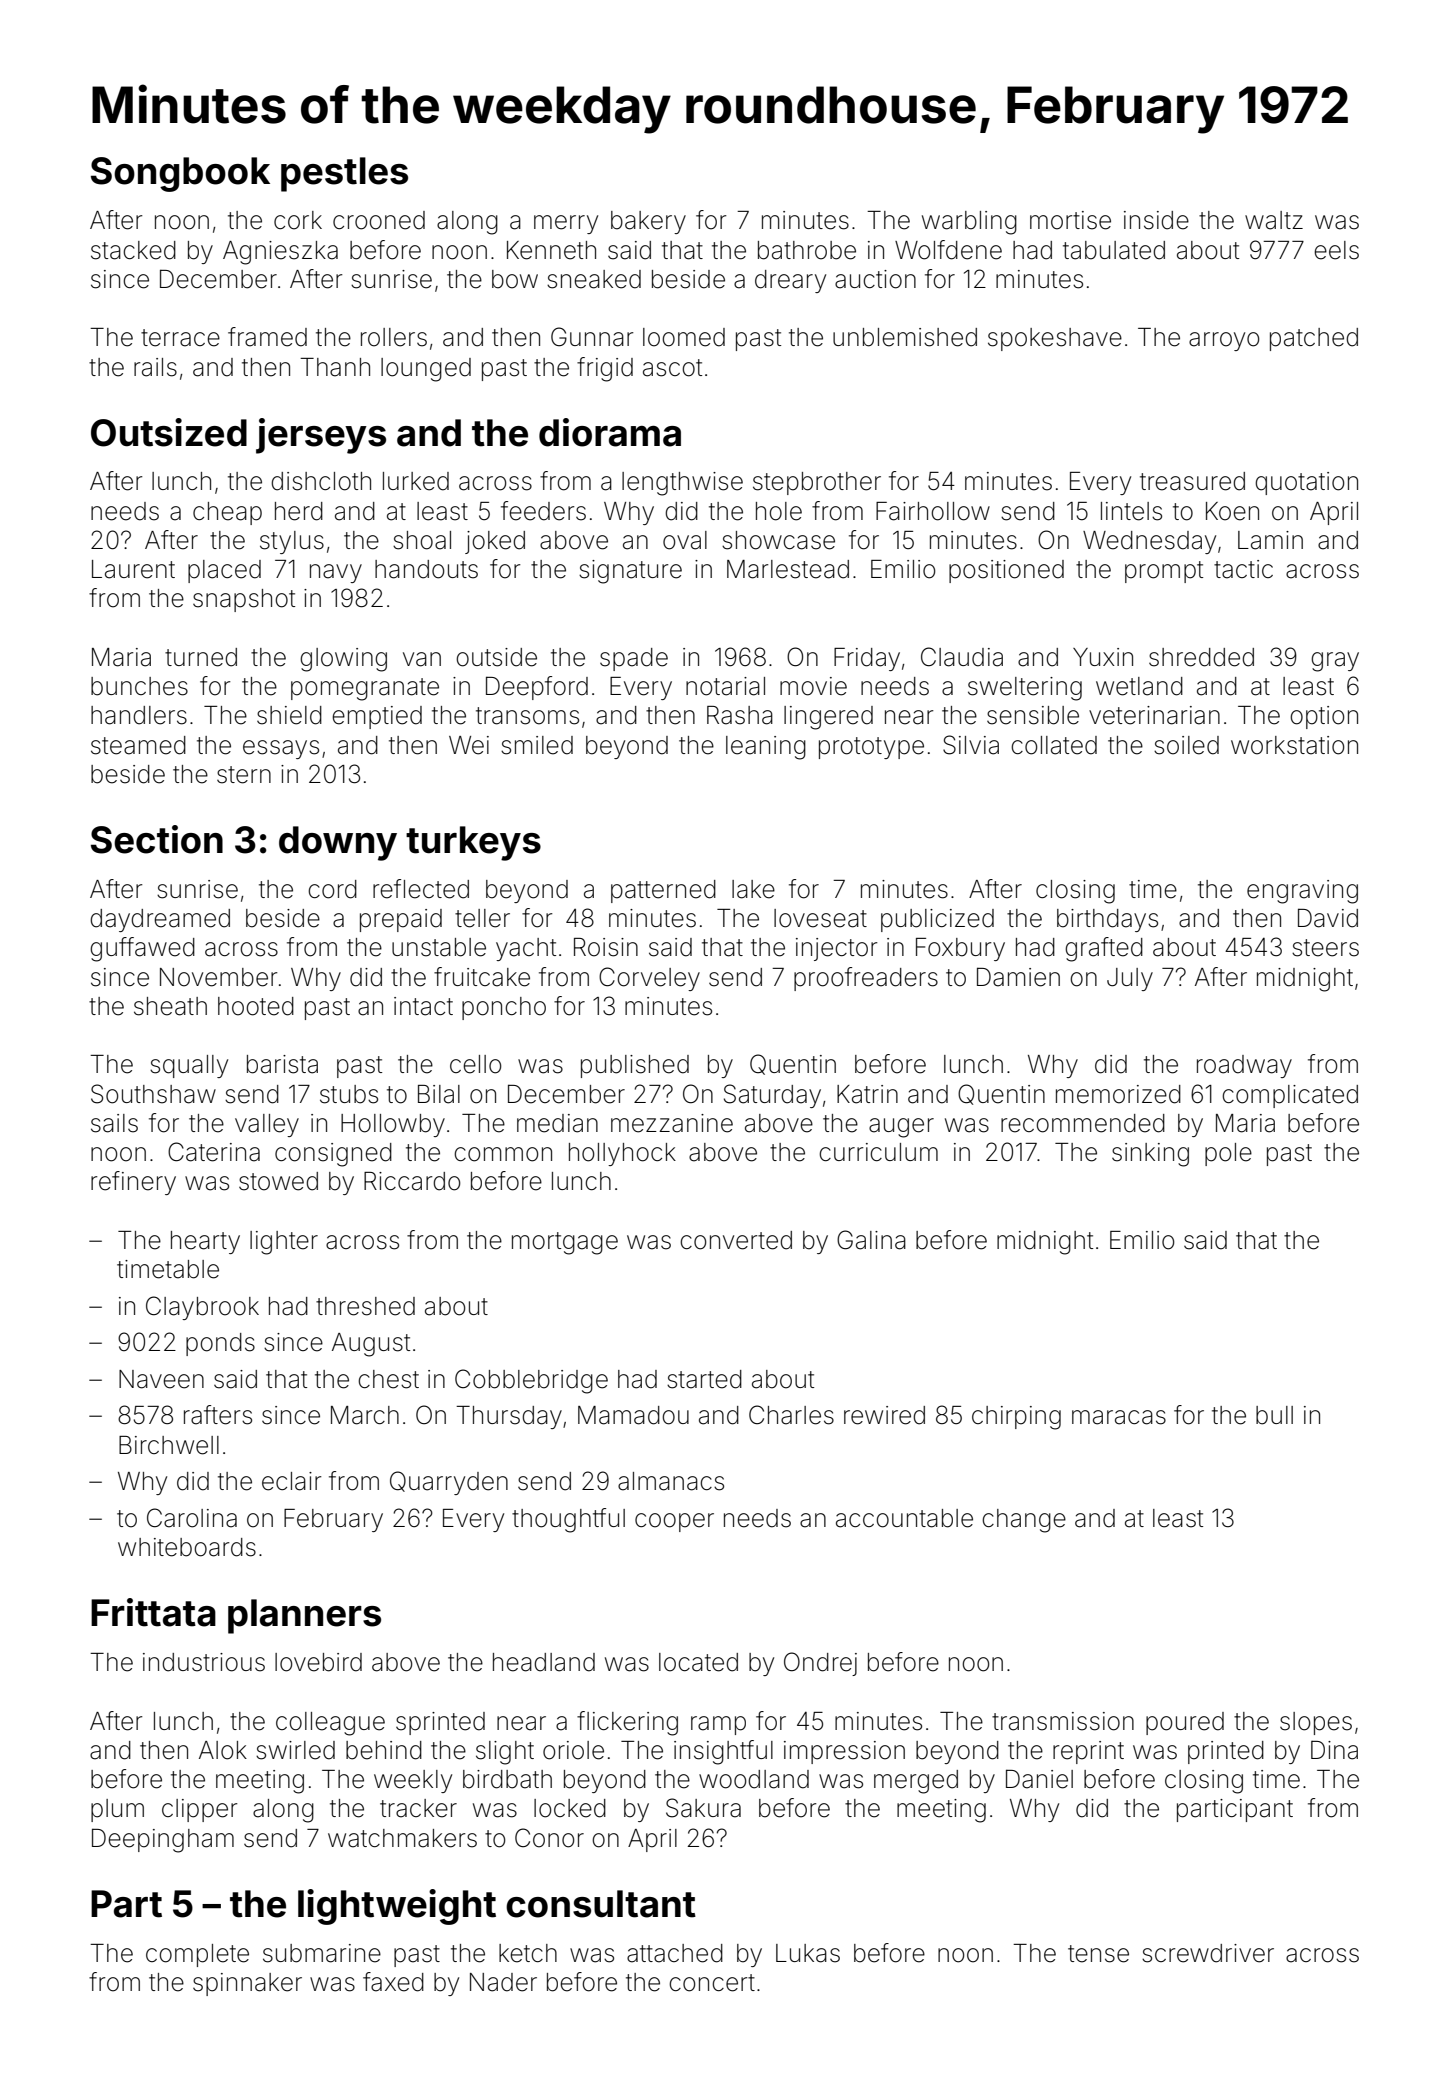 Image resolution: width=1450 pixels, height=2100 pixels. What do you see at coordinates (247, 1984) in the image?
I see `spinnaker` at bounding box center [247, 1984].
